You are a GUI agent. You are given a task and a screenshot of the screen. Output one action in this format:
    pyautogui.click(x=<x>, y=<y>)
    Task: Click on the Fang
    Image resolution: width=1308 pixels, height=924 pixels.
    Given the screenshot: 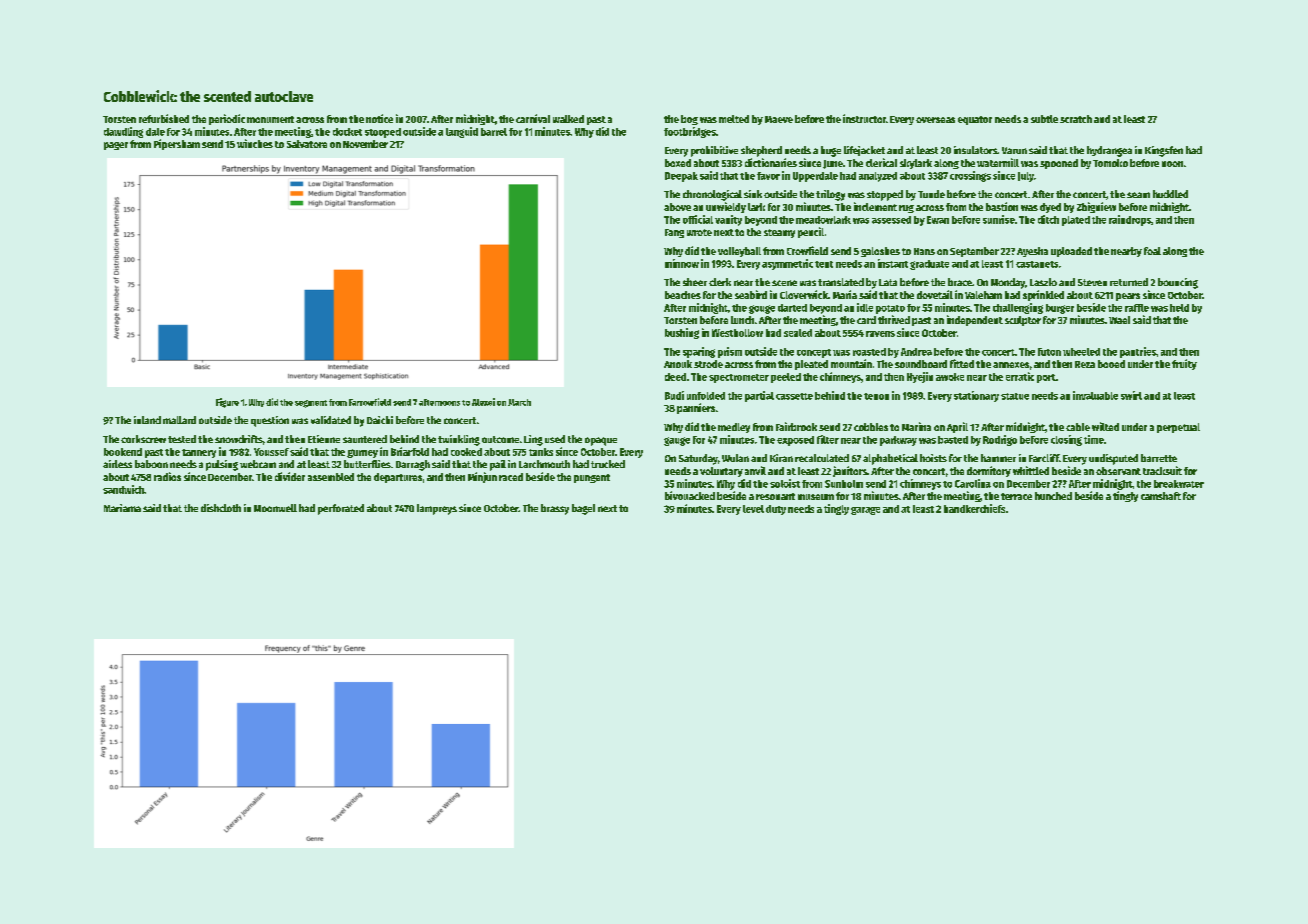 What is the action you would take?
    pyautogui.click(x=674, y=233)
